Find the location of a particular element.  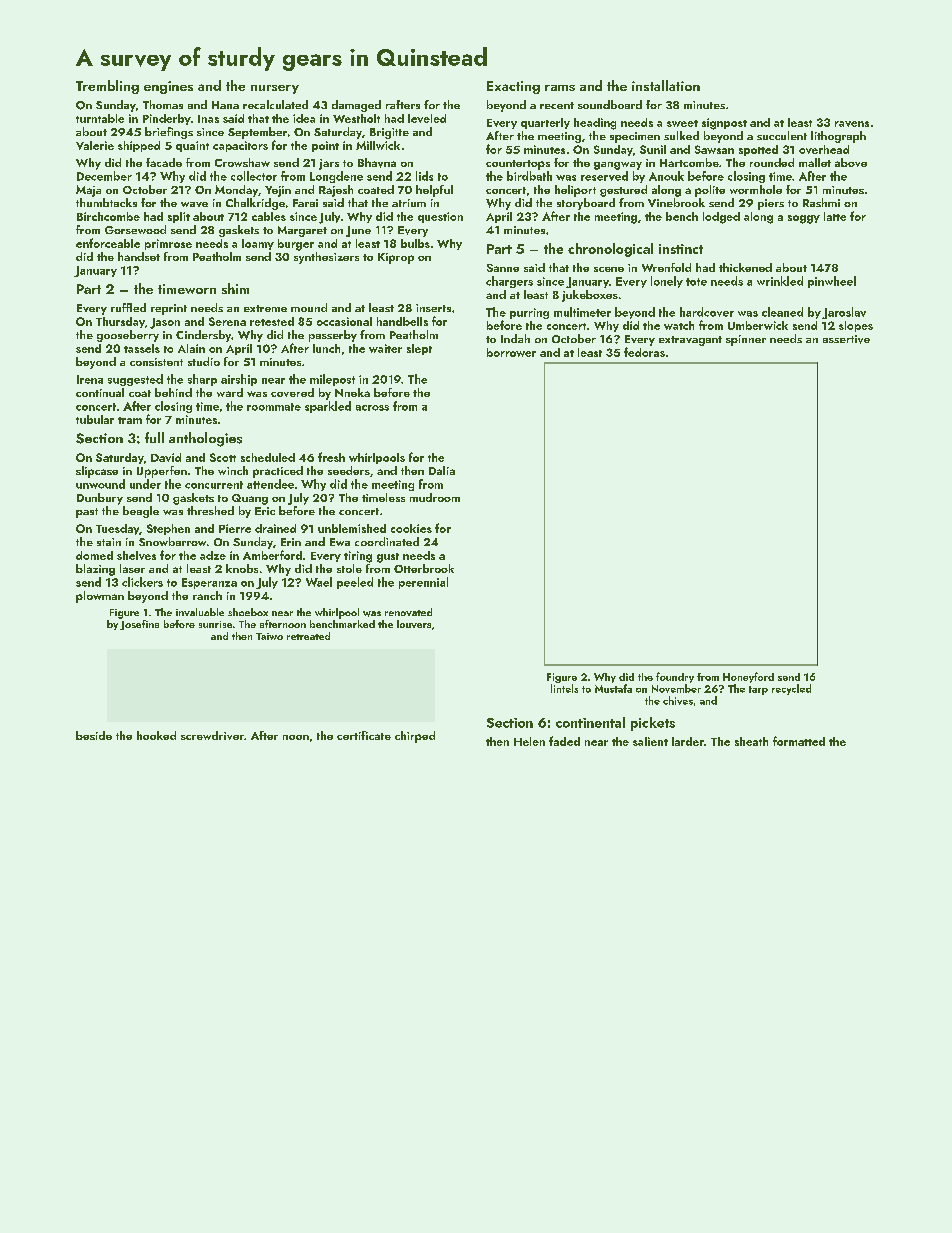

lodged is located at coordinates (721, 218).
